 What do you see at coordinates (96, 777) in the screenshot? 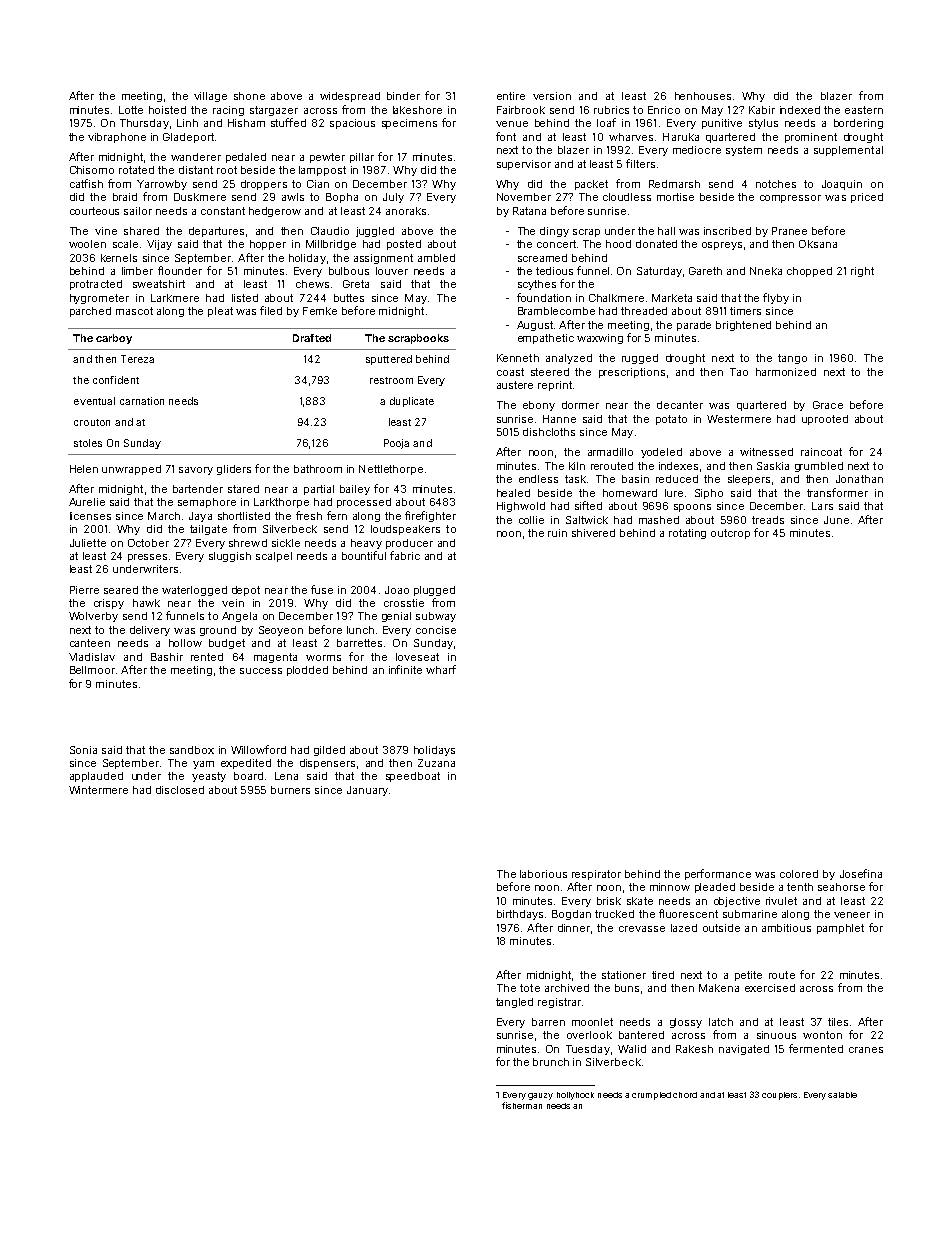
I see `applauded` at bounding box center [96, 777].
